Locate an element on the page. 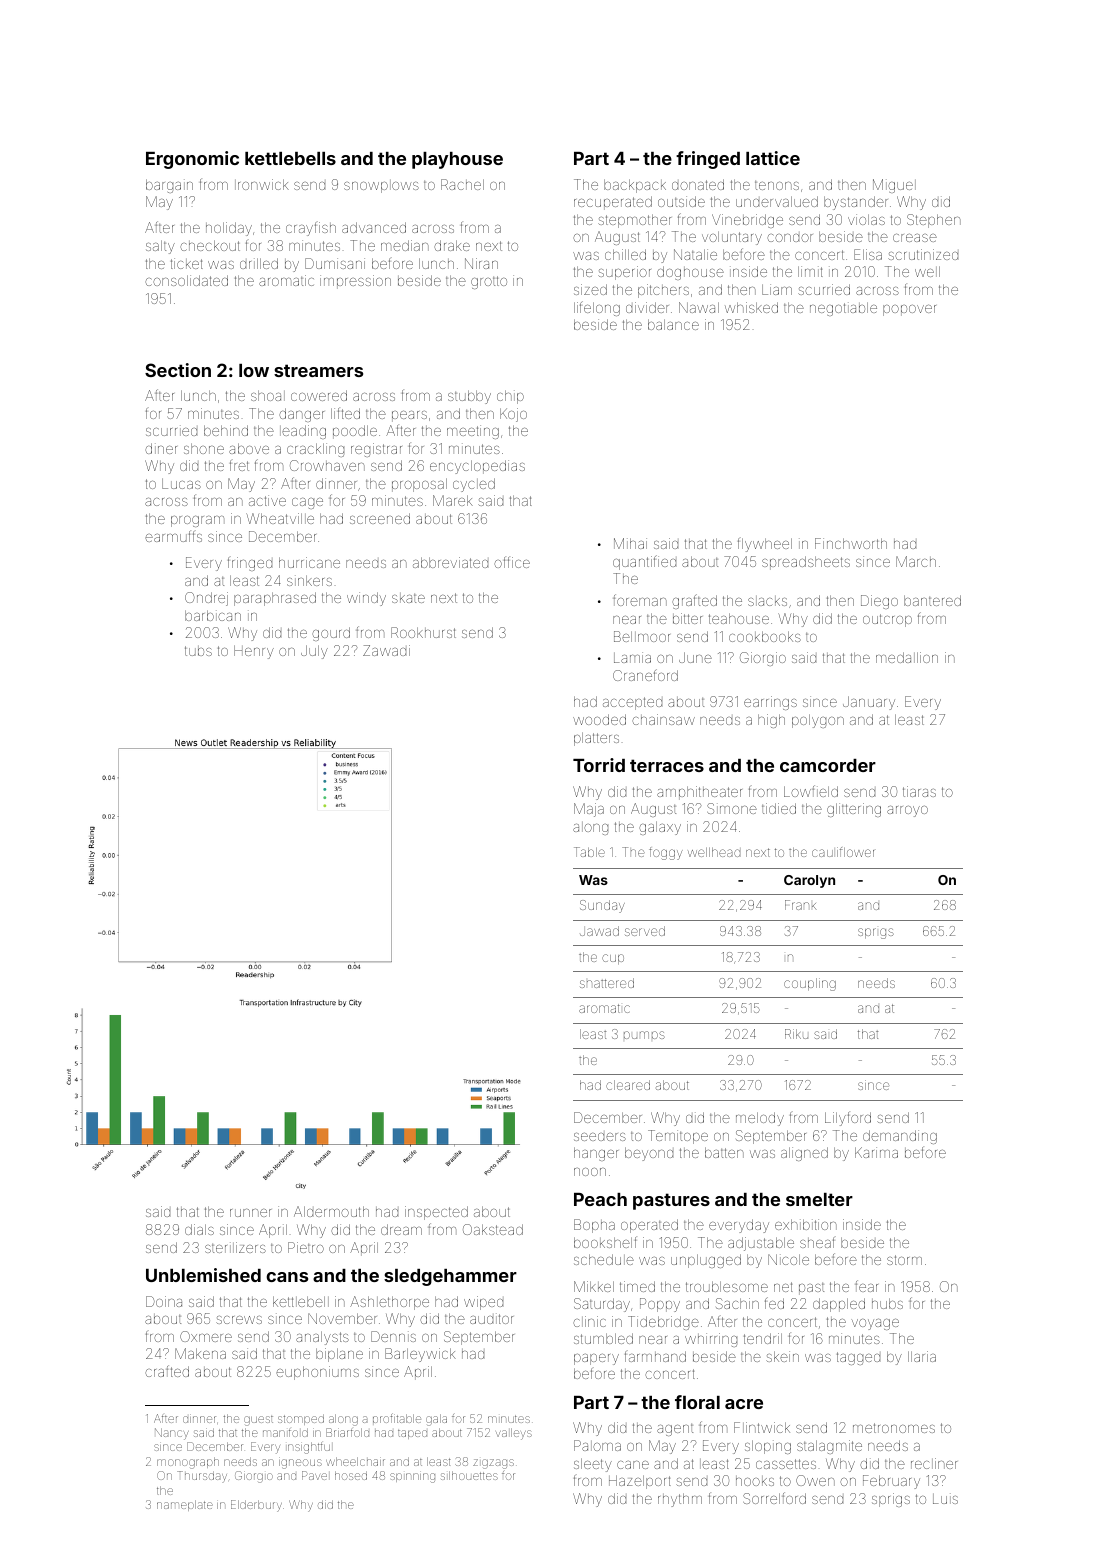 The image size is (1108, 1567). Miguel is located at coordinates (894, 186).
